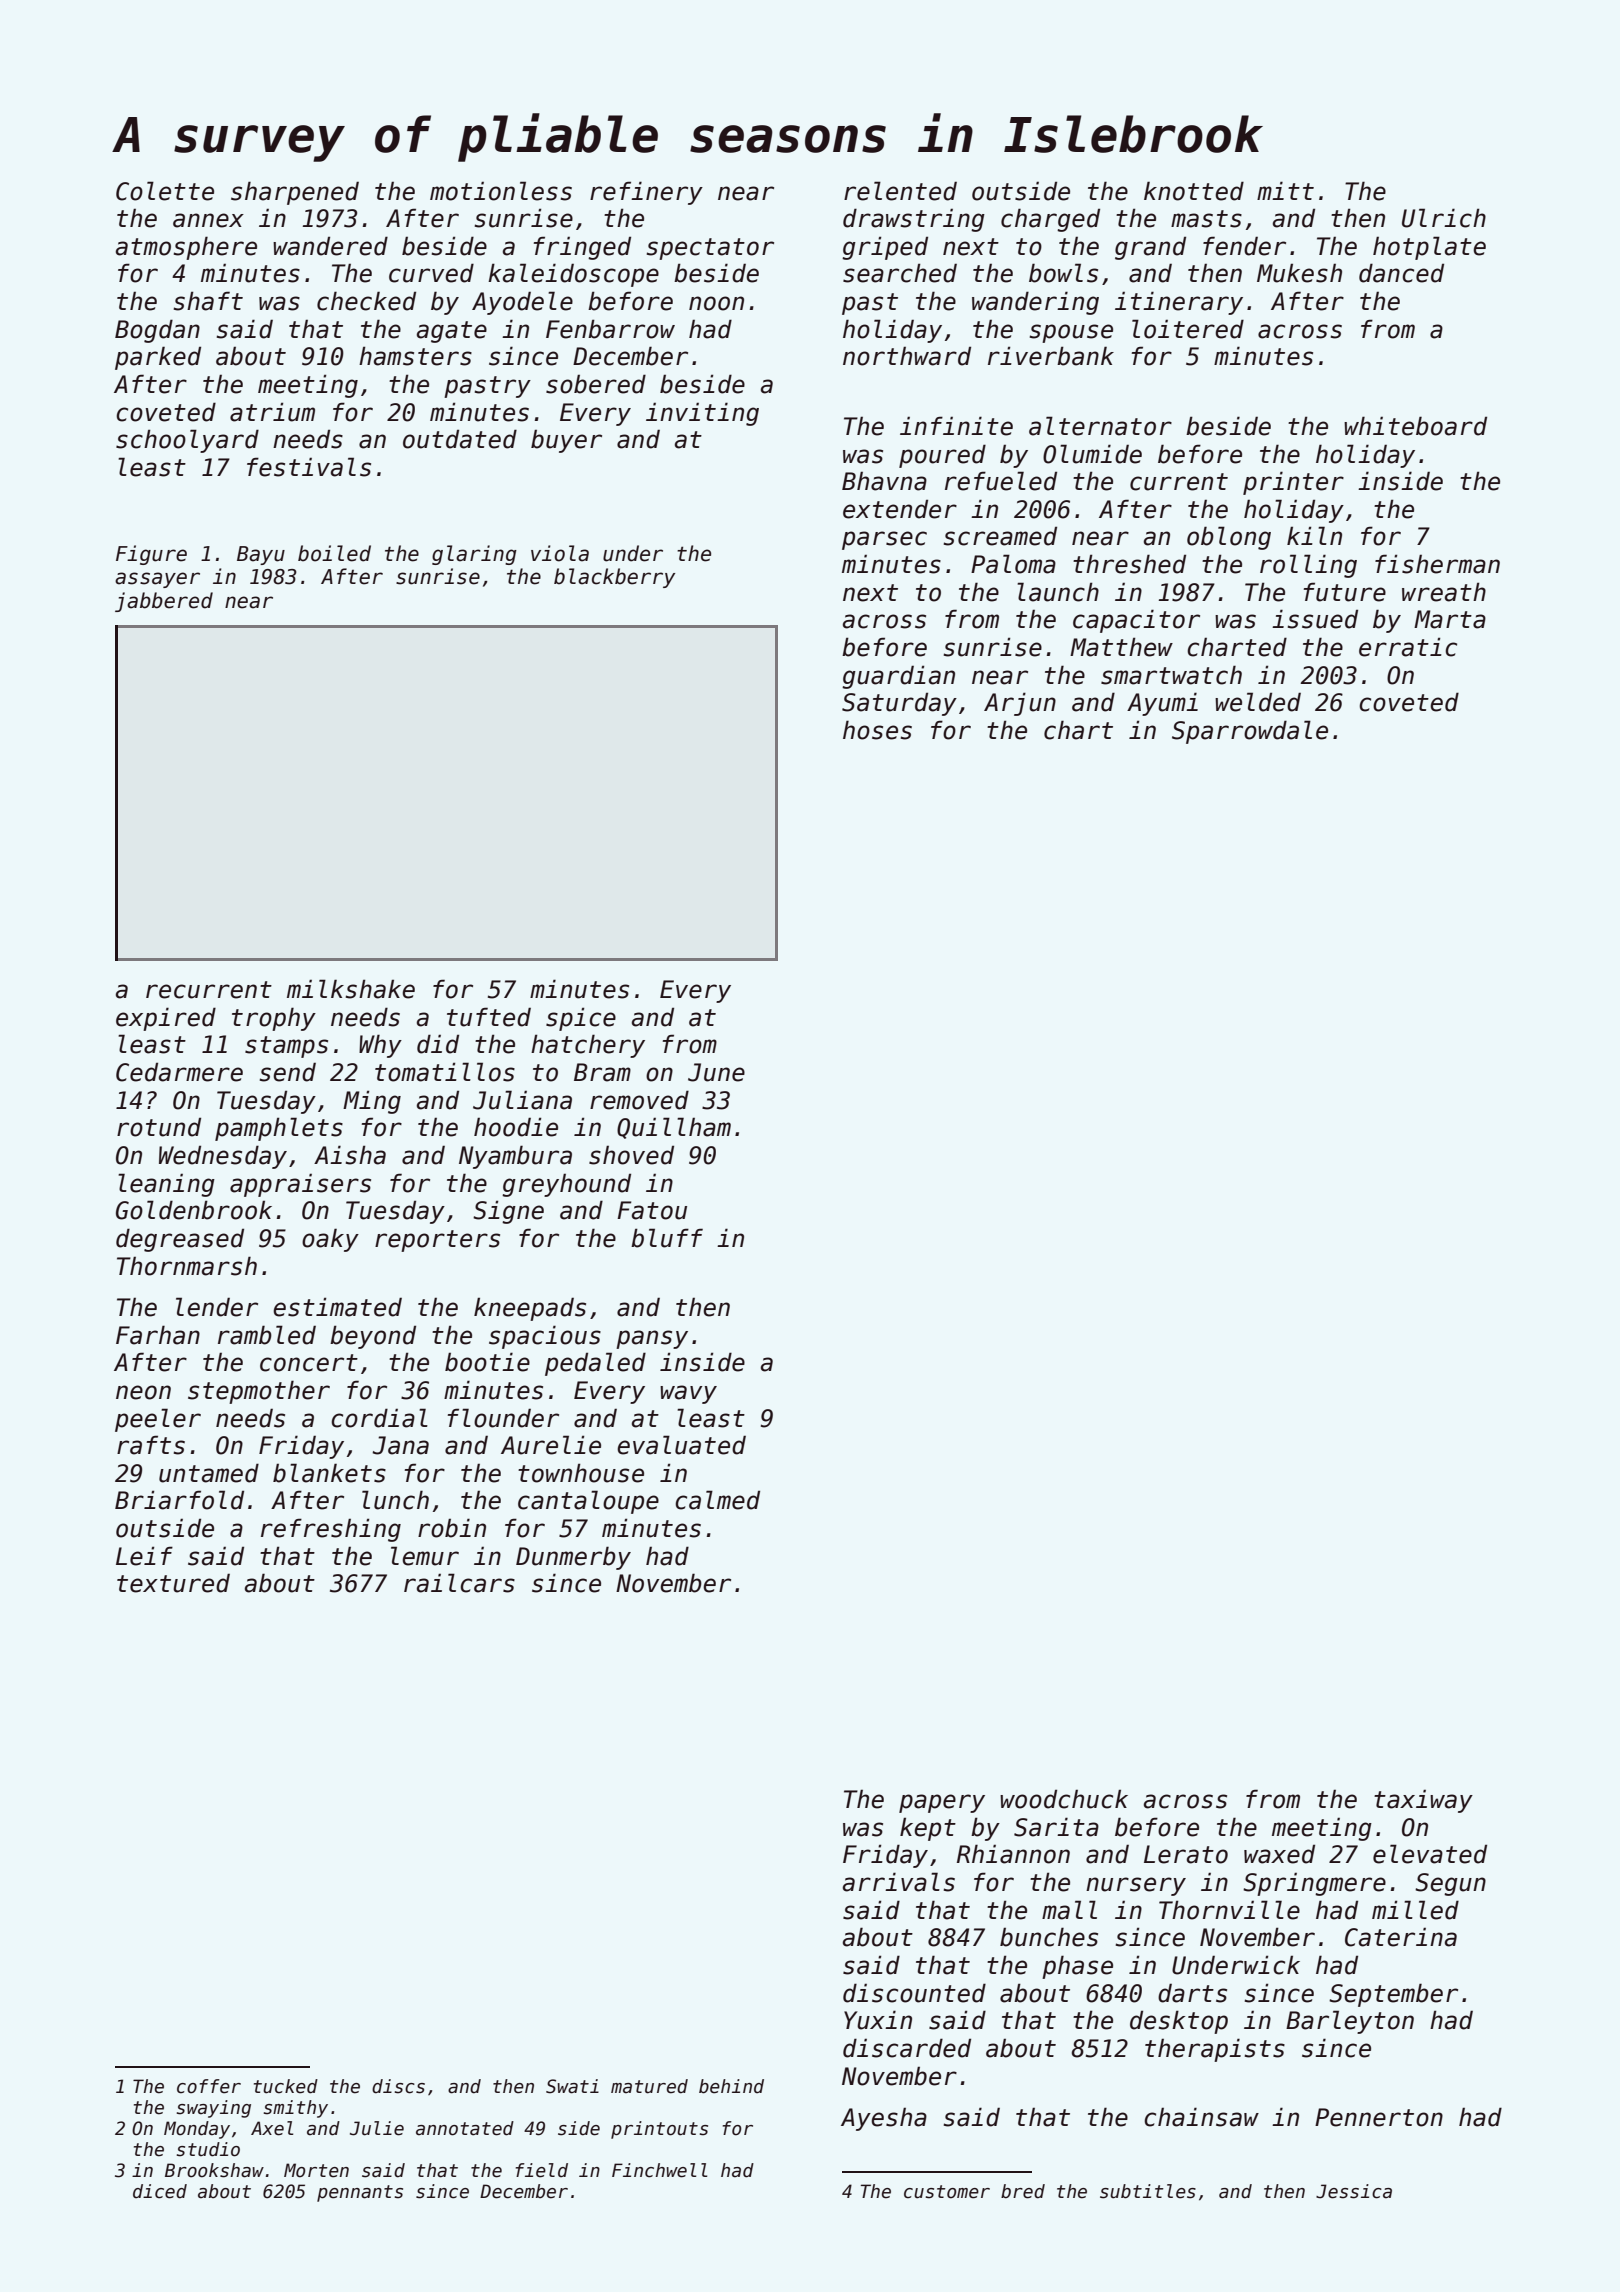 Image resolution: width=1620 pixels, height=2292 pixels. I want to click on jabbered, so click(164, 602).
